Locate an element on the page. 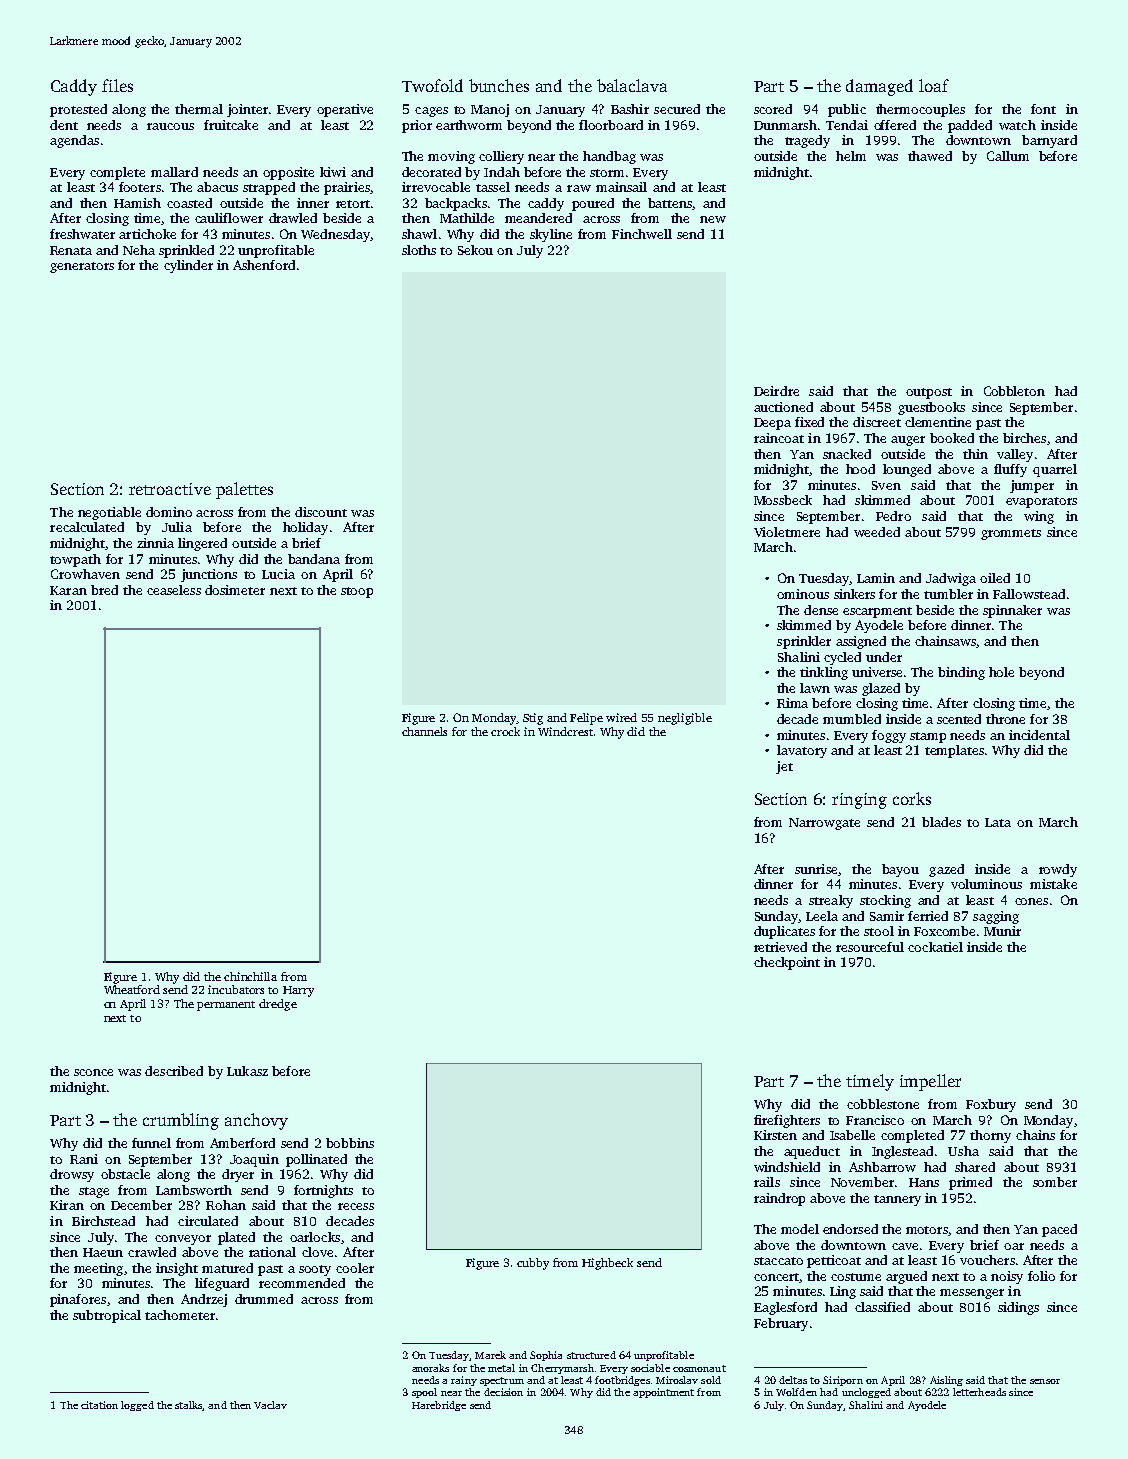 This page has height=1459, width=1128. Lambsworth is located at coordinates (194, 1190).
